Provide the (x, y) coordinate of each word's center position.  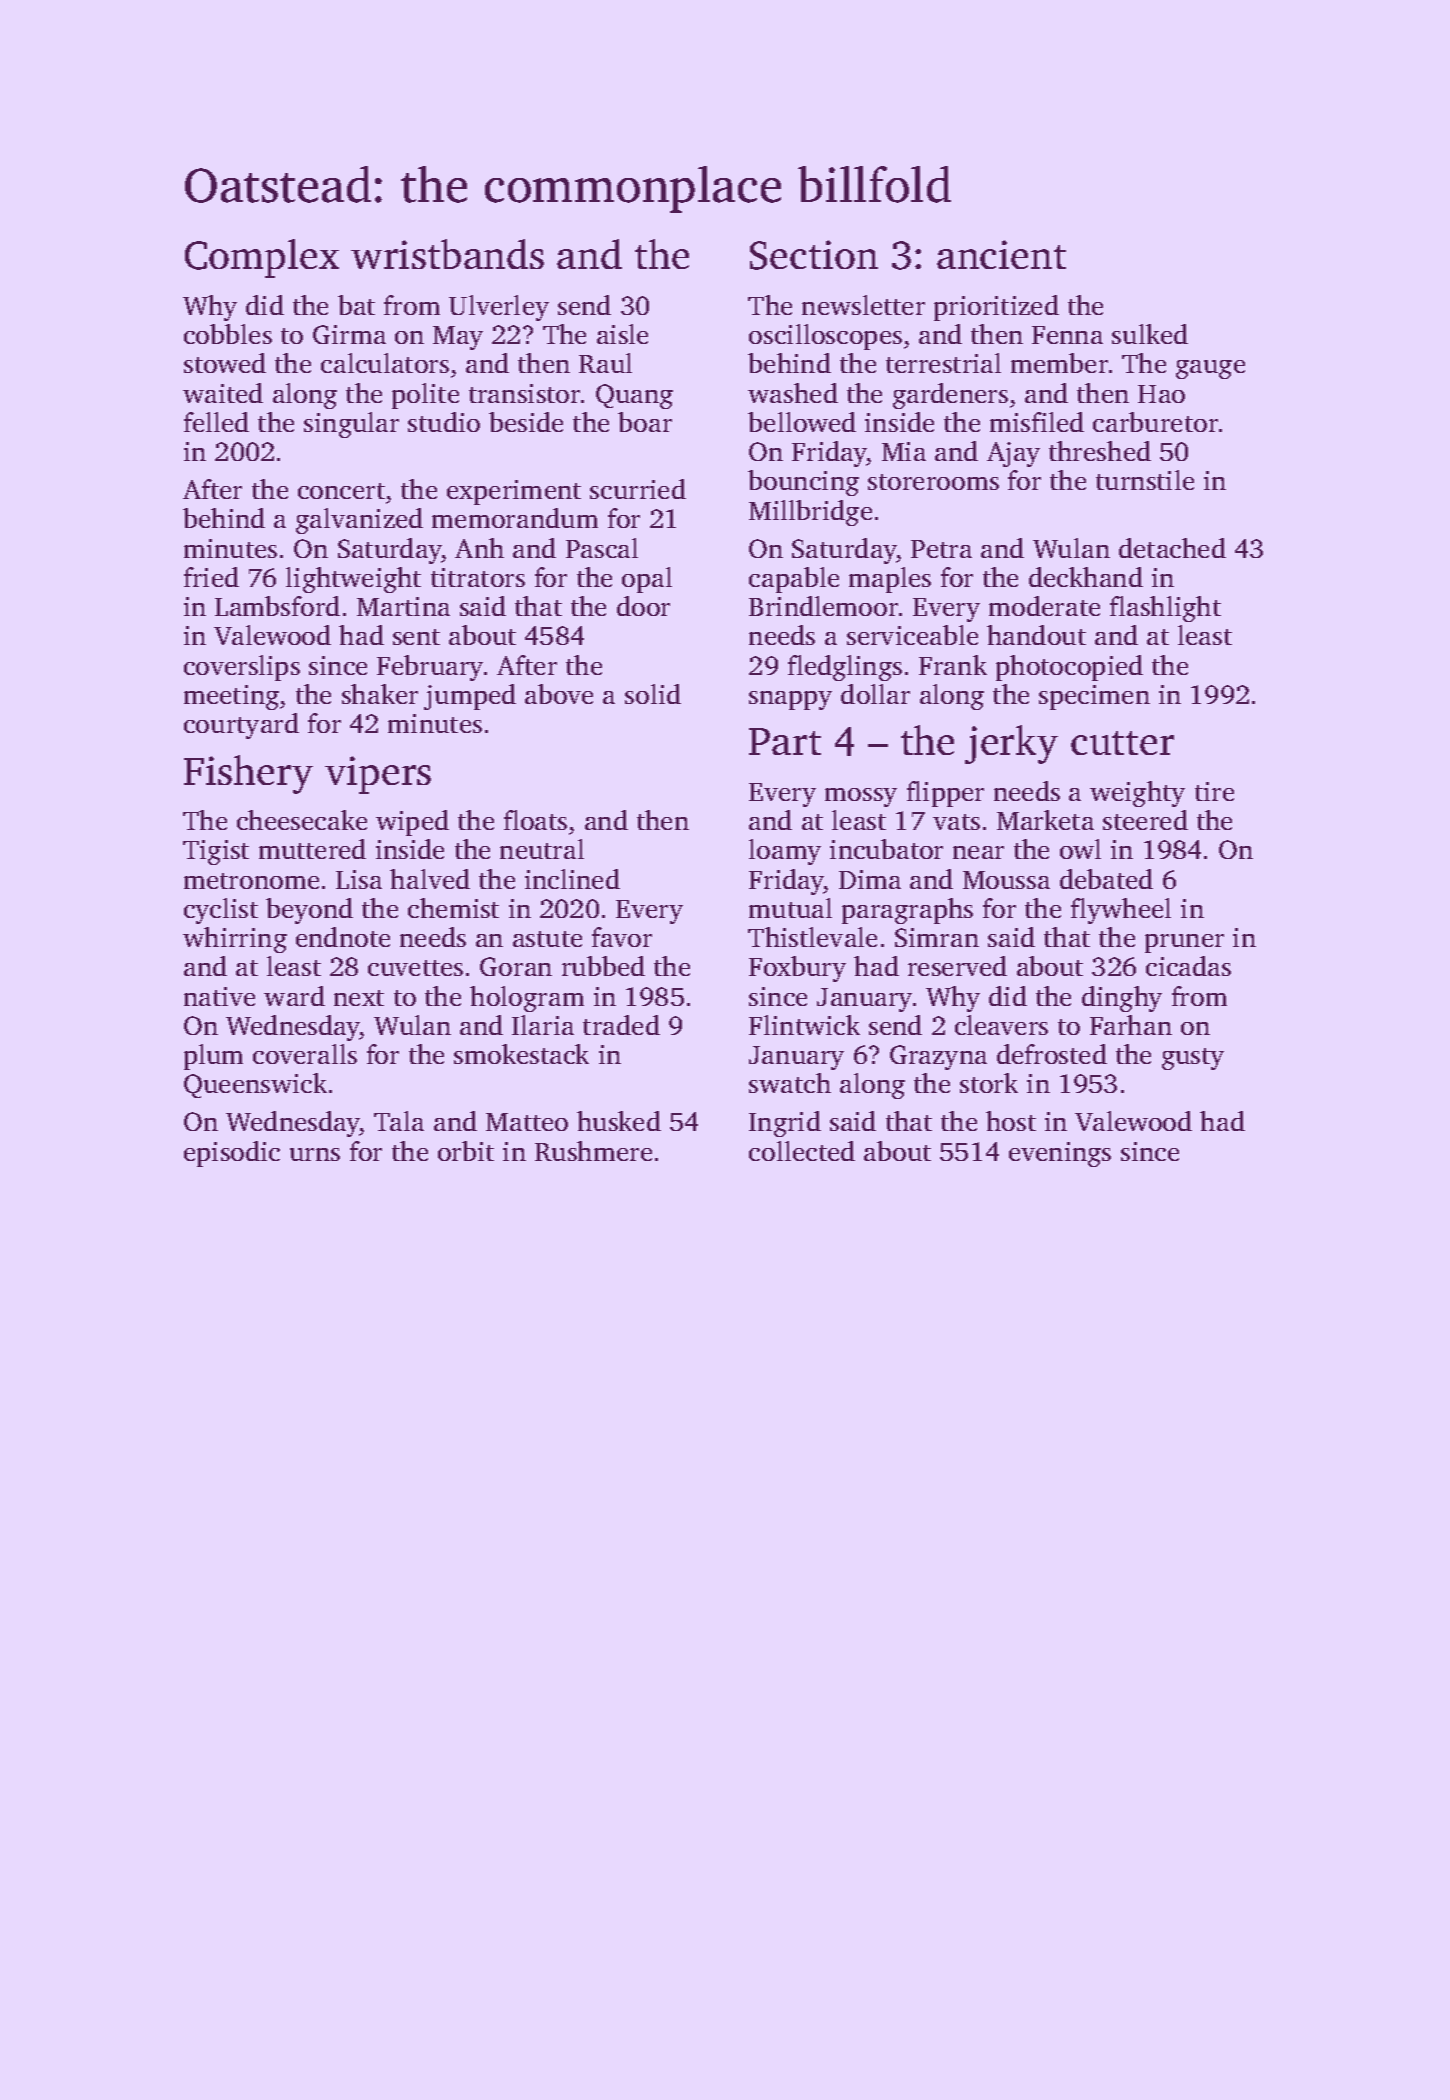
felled (216, 422)
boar (645, 422)
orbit (466, 1151)
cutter (1122, 743)
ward (294, 996)
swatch (790, 1083)
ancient (1001, 254)
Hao (1161, 394)
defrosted (1052, 1054)
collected (802, 1151)
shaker (380, 694)
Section (814, 255)
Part (785, 741)
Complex (262, 258)
